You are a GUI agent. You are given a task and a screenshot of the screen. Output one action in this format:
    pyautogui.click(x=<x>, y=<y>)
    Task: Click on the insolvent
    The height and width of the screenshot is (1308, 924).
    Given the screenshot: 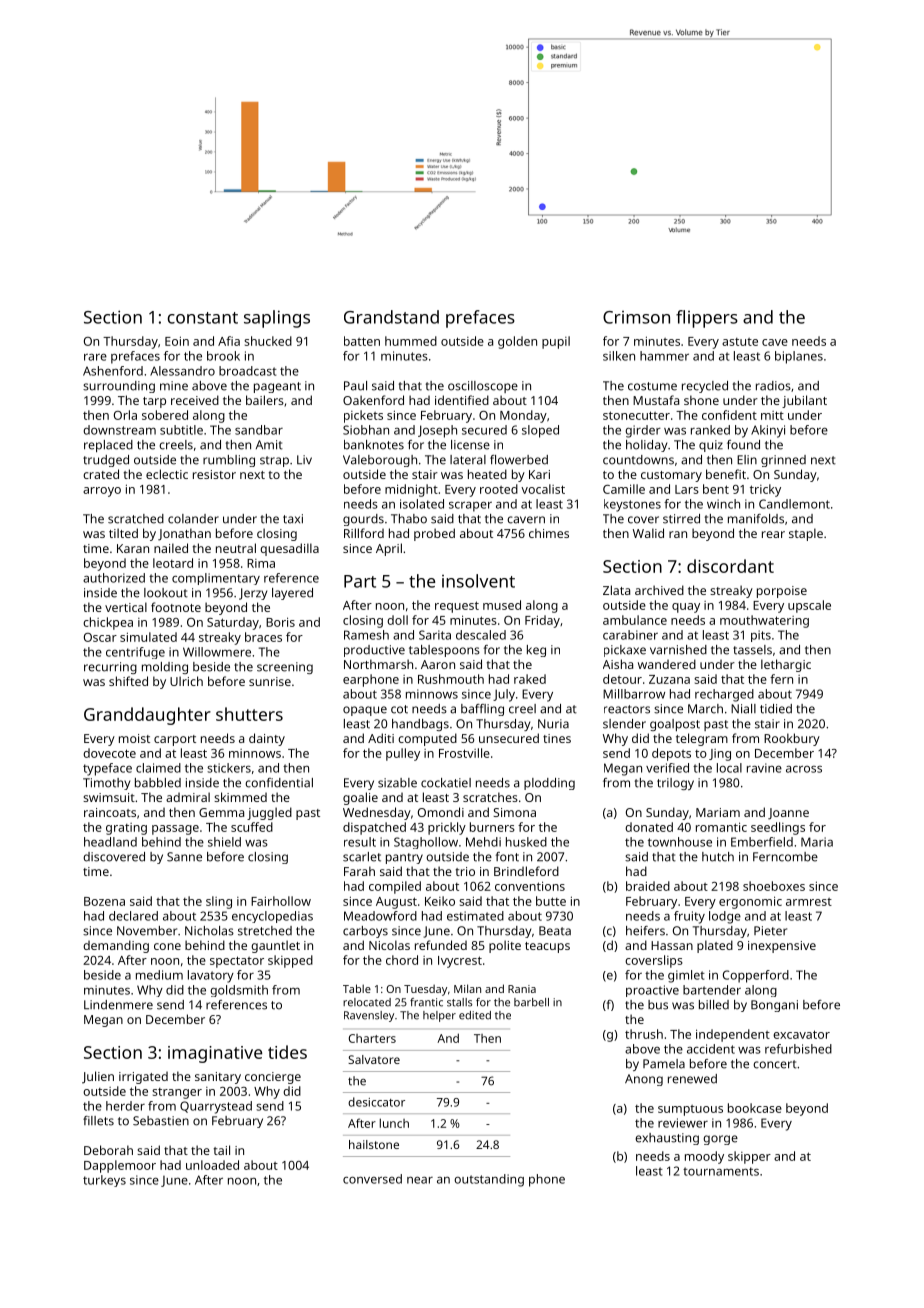 What is the action you would take?
    pyautogui.click(x=478, y=581)
